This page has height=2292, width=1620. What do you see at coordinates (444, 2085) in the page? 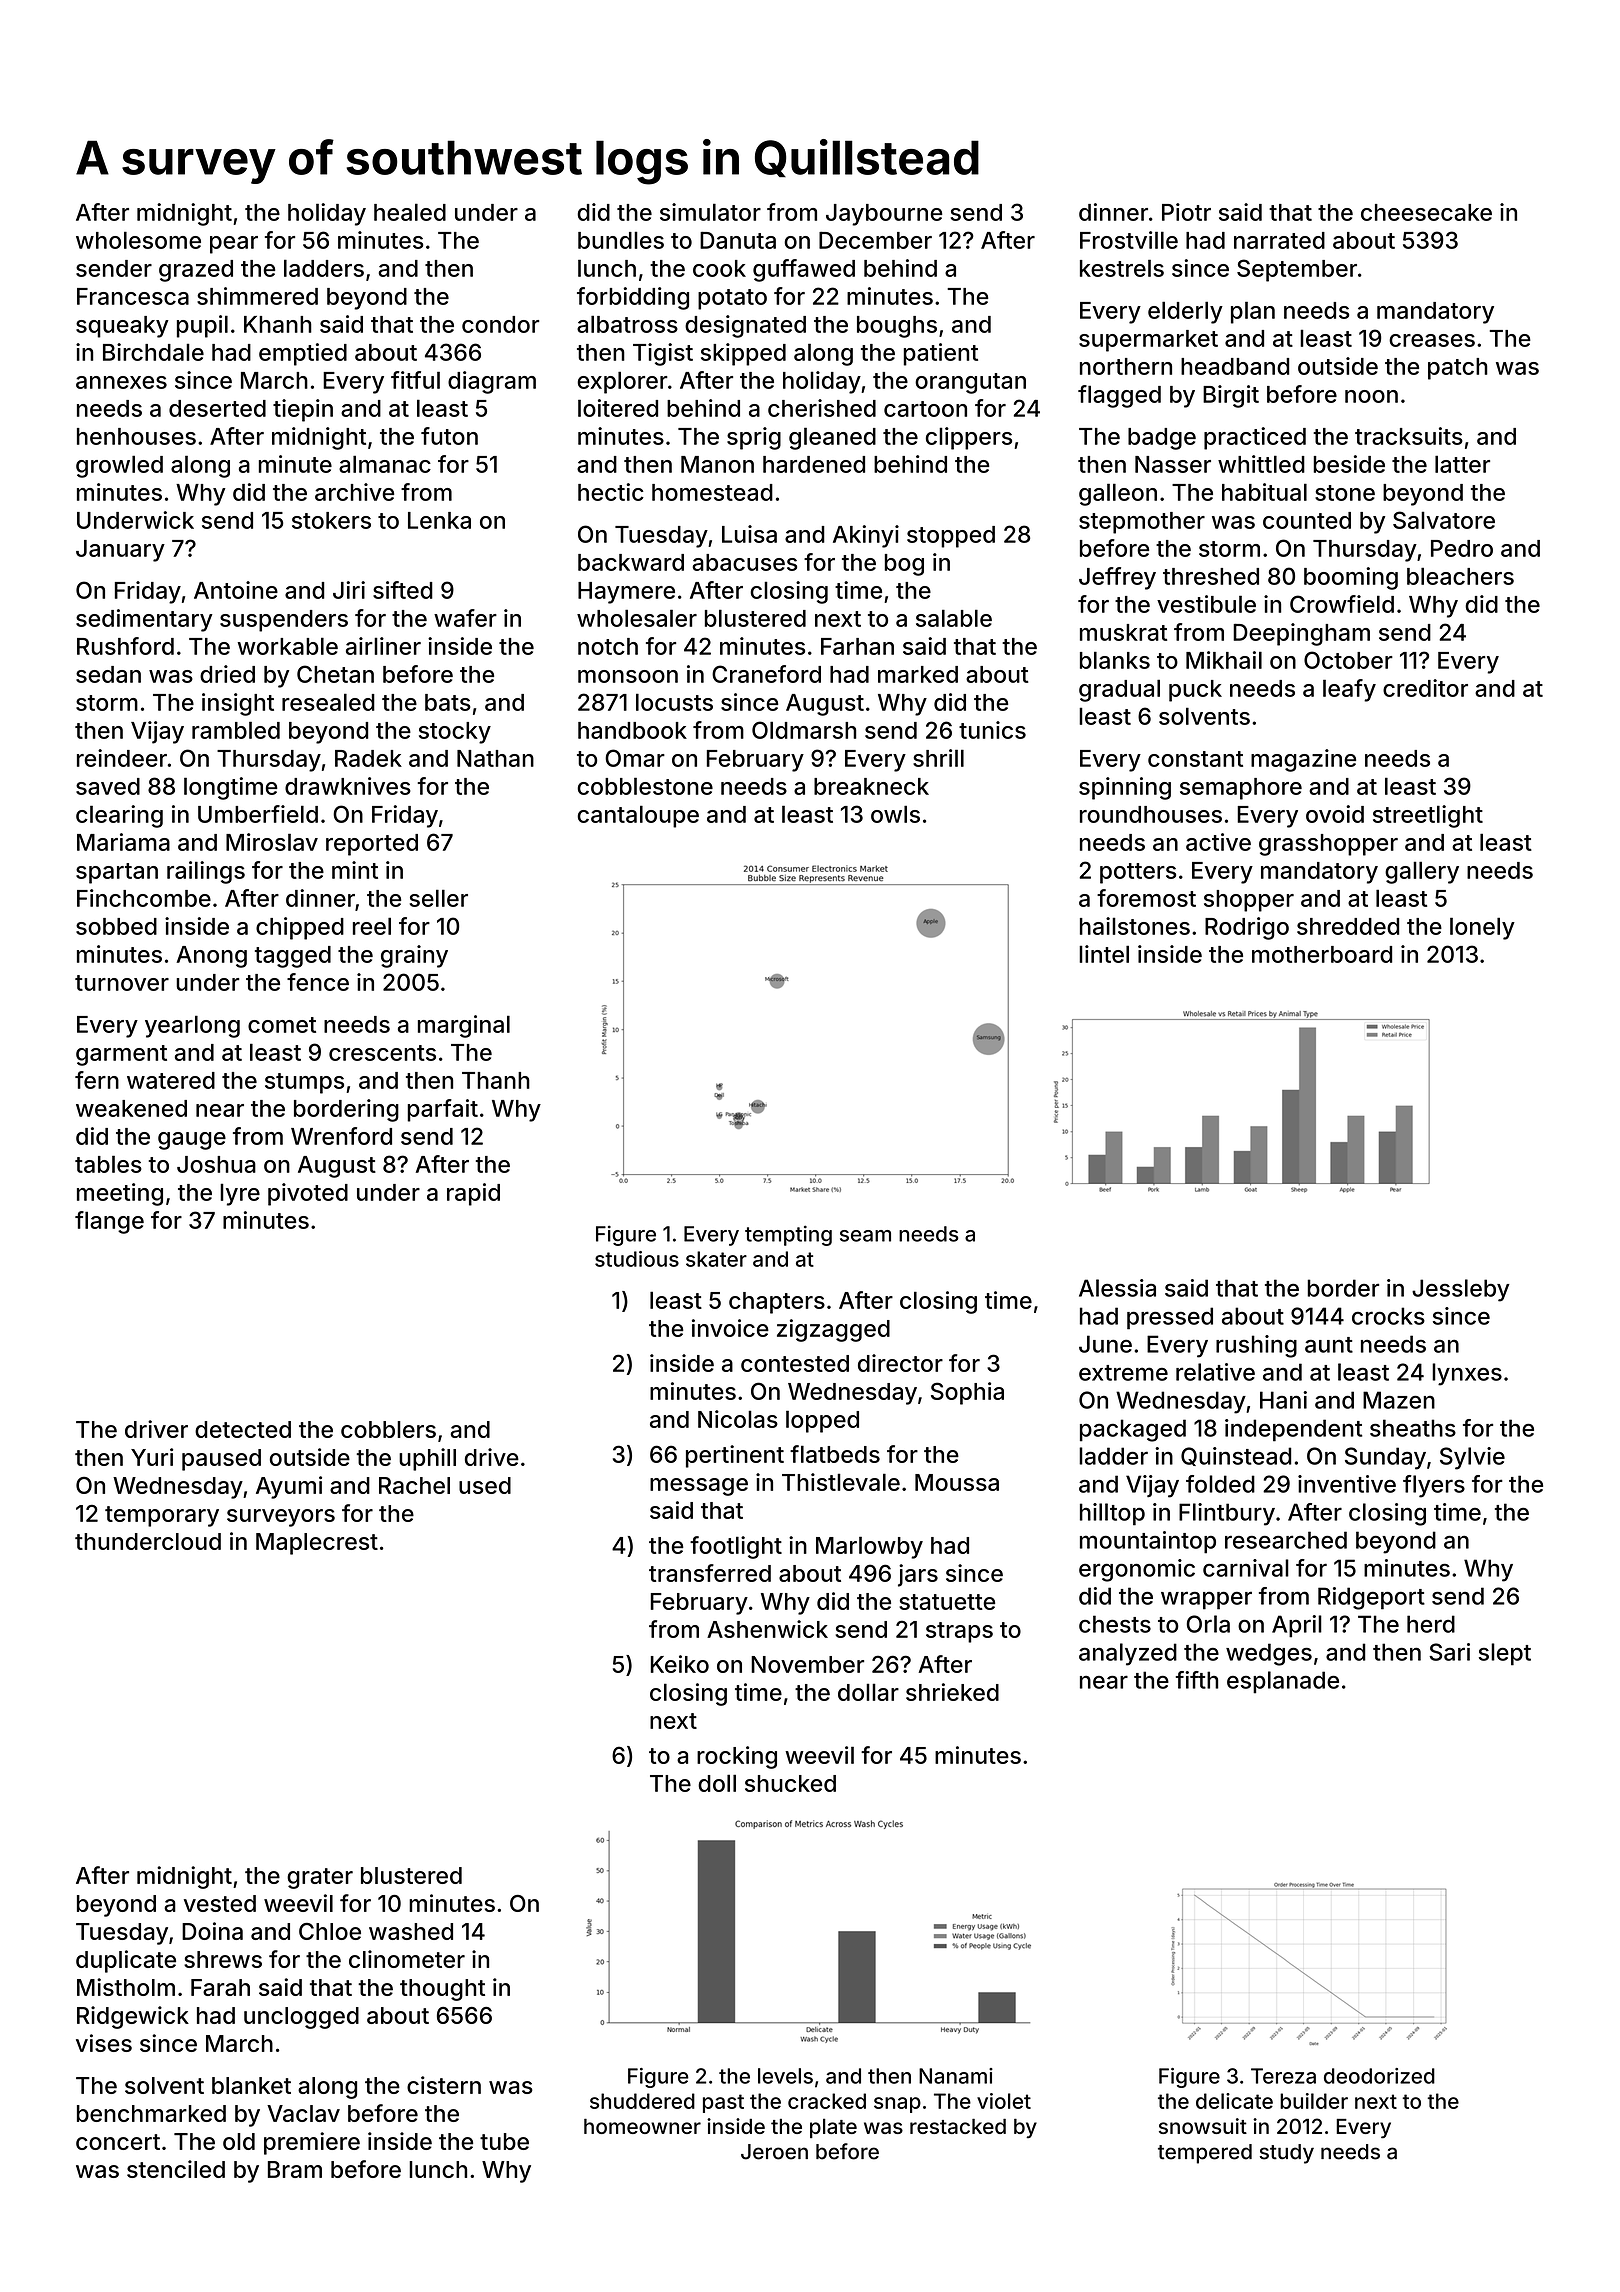
I see `cistern` at bounding box center [444, 2085].
